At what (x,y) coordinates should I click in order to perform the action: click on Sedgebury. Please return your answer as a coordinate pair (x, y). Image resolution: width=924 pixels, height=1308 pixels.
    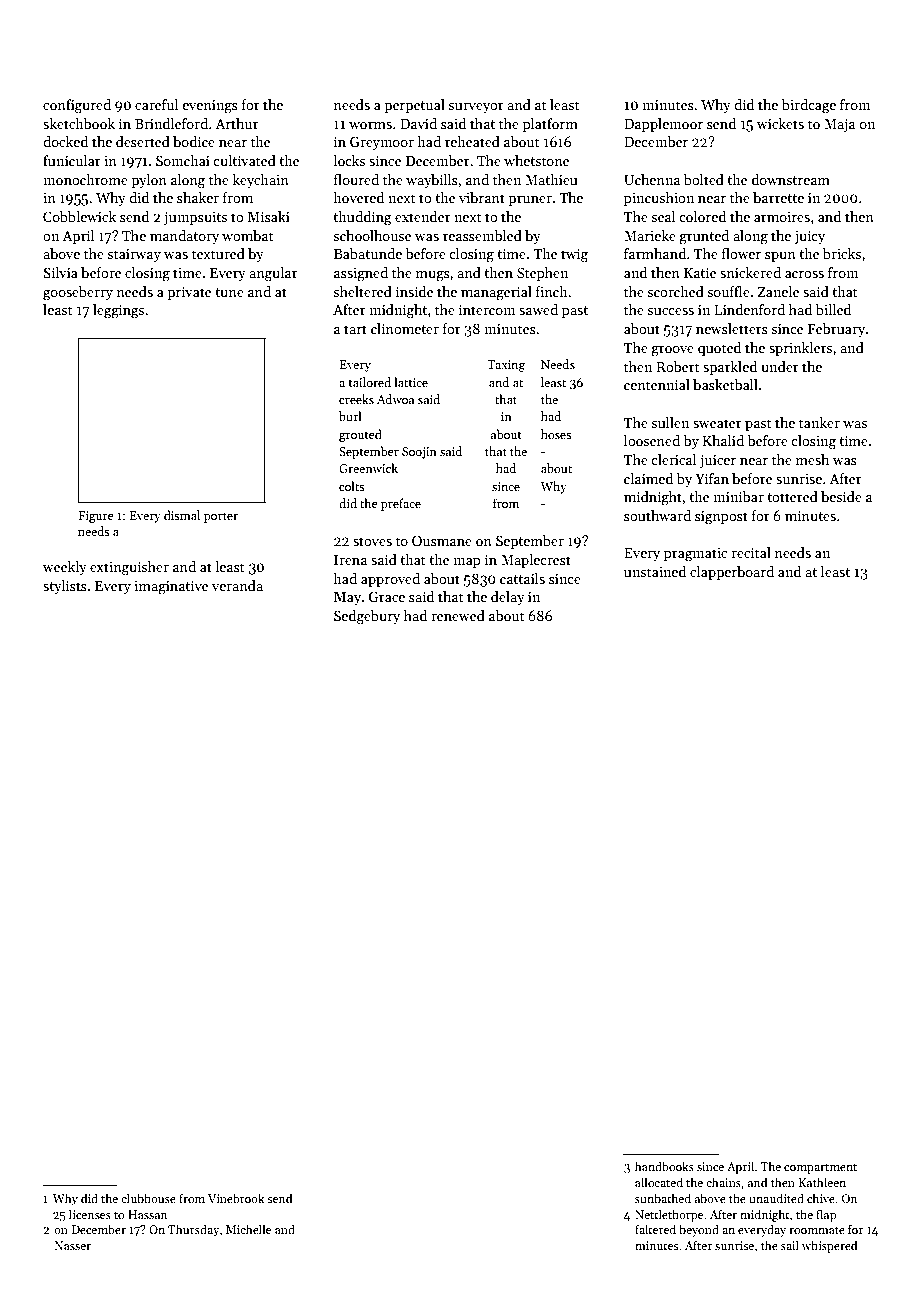
    Looking at the image, I should click on (367, 617).
